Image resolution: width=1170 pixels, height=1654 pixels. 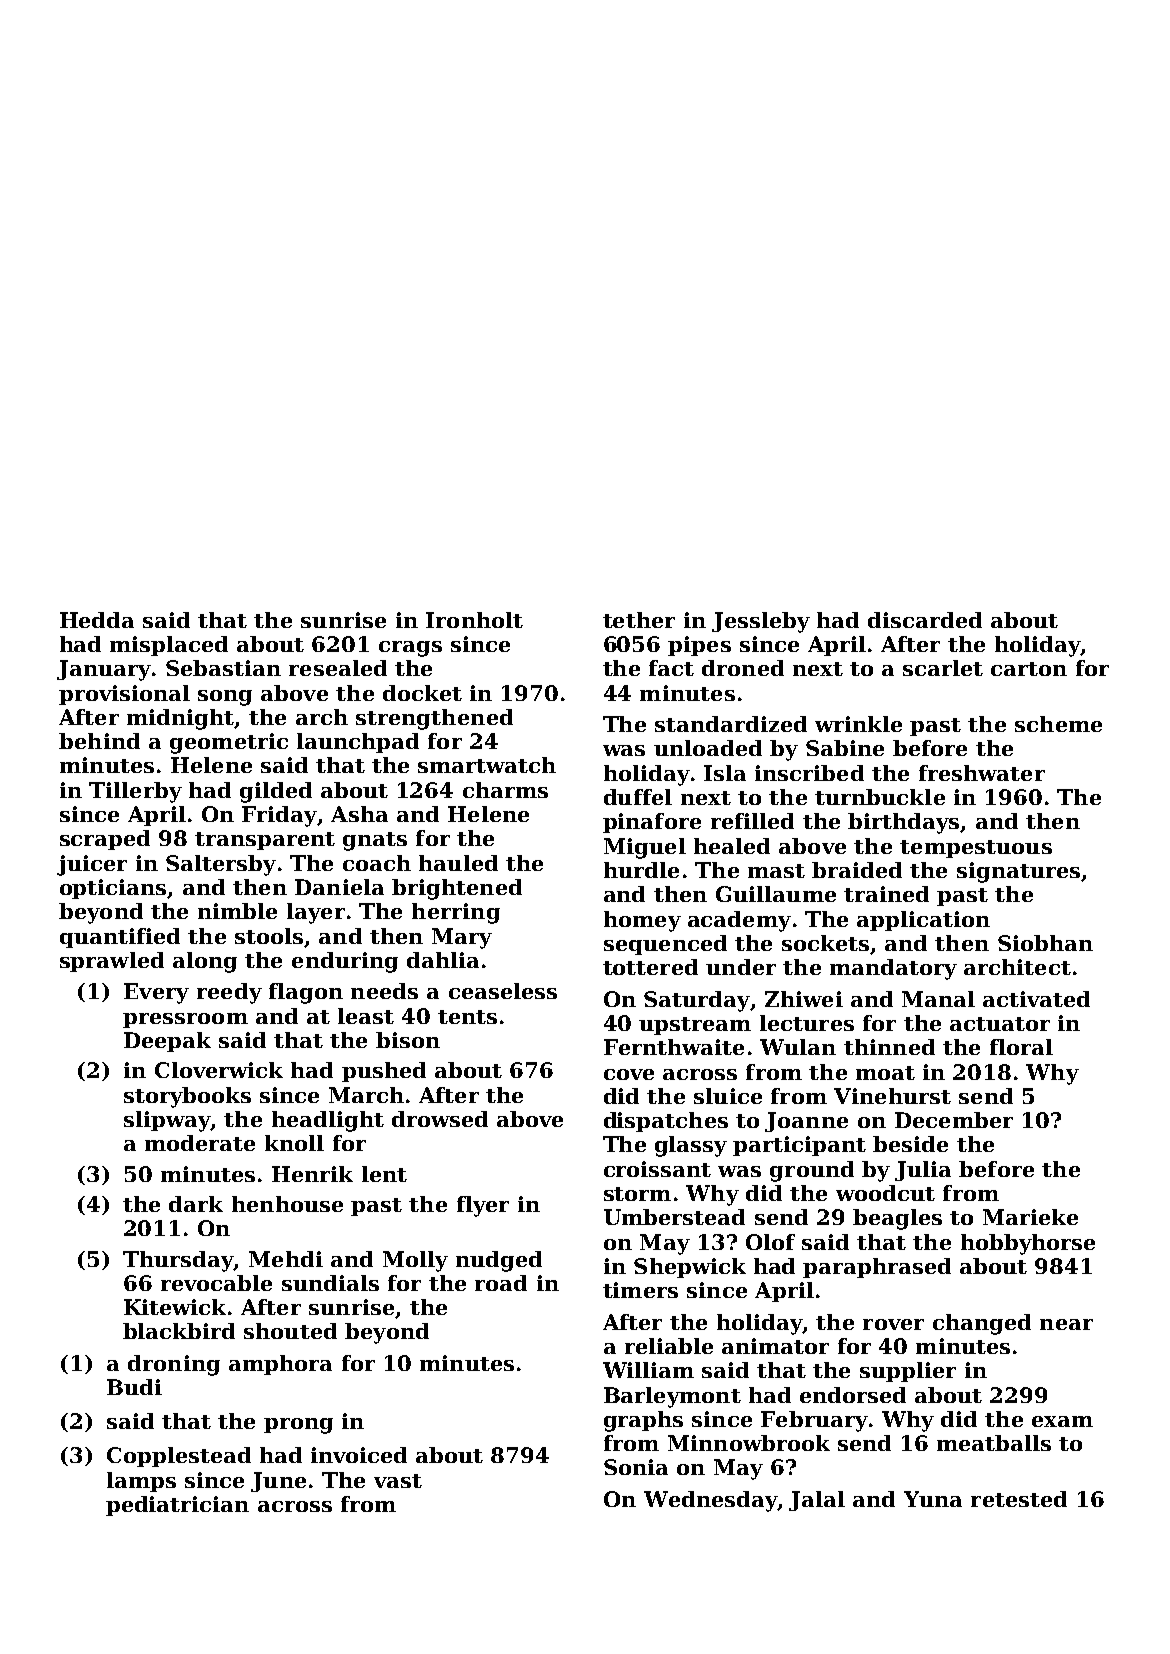 I want to click on Yuna, so click(x=933, y=1499).
